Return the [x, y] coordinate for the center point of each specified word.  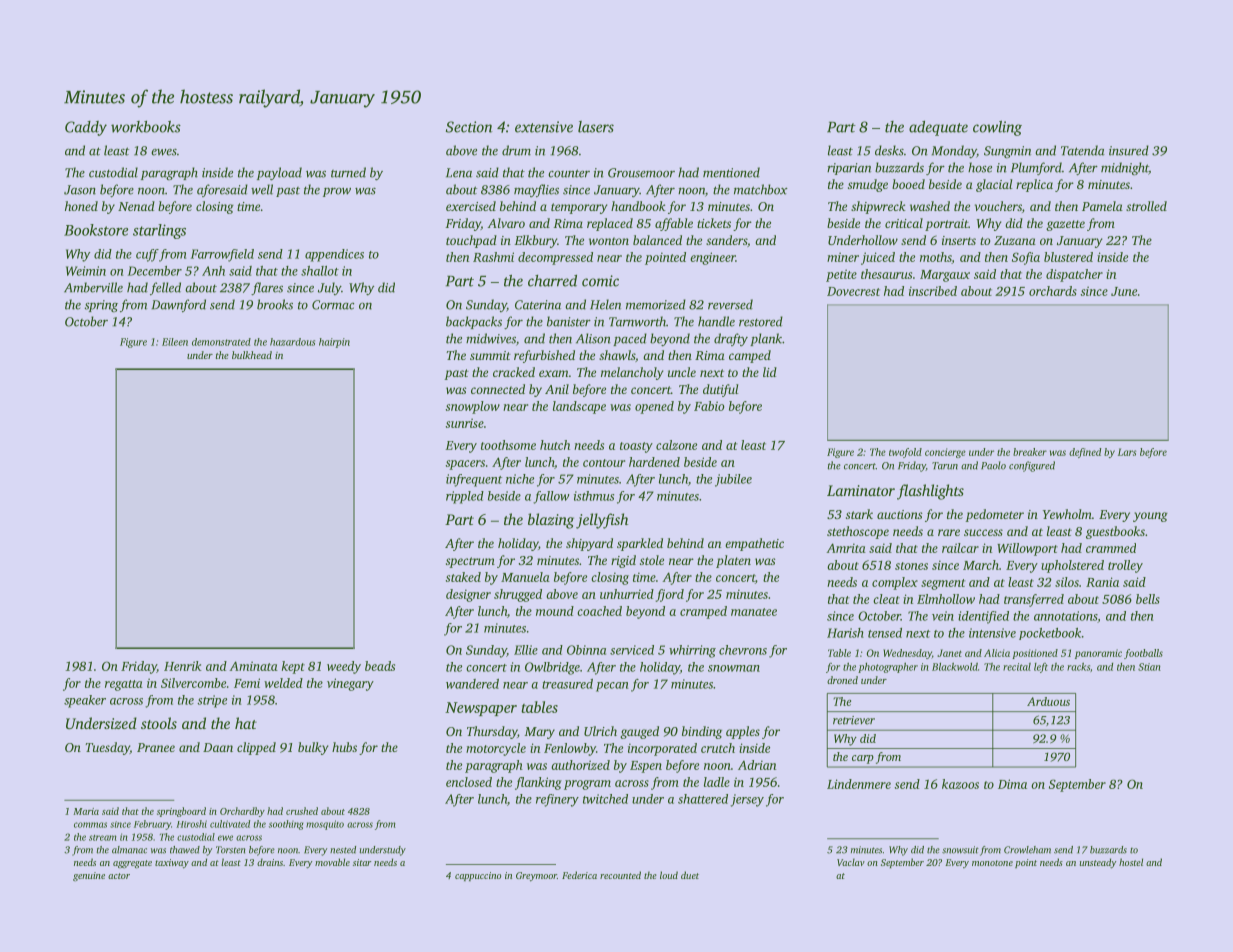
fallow [551, 497]
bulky [313, 748]
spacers [465, 465]
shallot [320, 271]
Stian [1149, 667]
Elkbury [535, 241]
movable [332, 862]
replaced [610, 224]
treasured [567, 684]
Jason [80, 190]
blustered [1068, 257]
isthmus [594, 496]
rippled [465, 497]
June [1124, 291]
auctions [899, 514]
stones [911, 566]
